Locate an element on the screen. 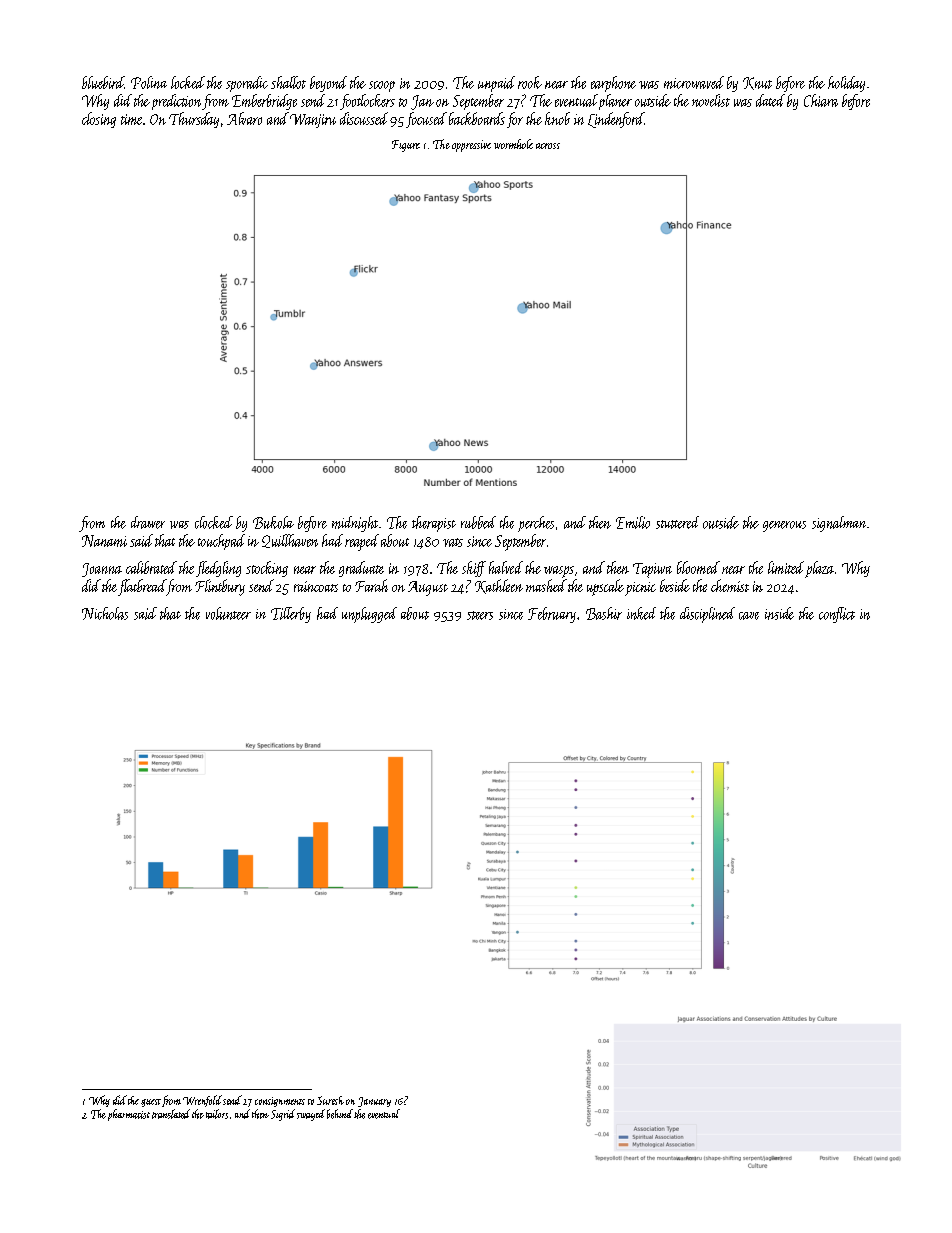 The height and width of the screenshot is (1233, 952). behind is located at coordinates (340, 1114).
